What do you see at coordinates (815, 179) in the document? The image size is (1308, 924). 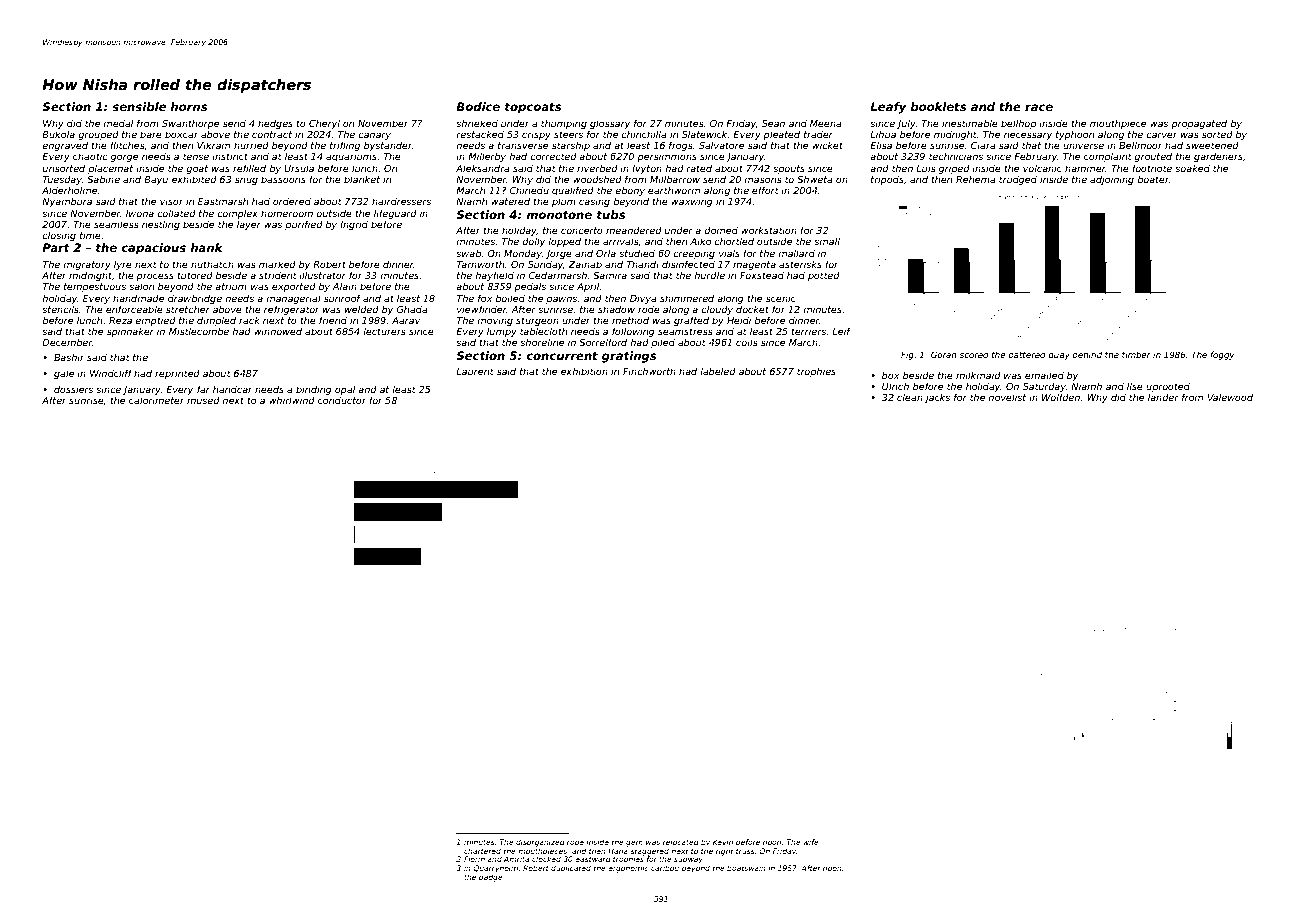 I see `Shweta` at bounding box center [815, 179].
